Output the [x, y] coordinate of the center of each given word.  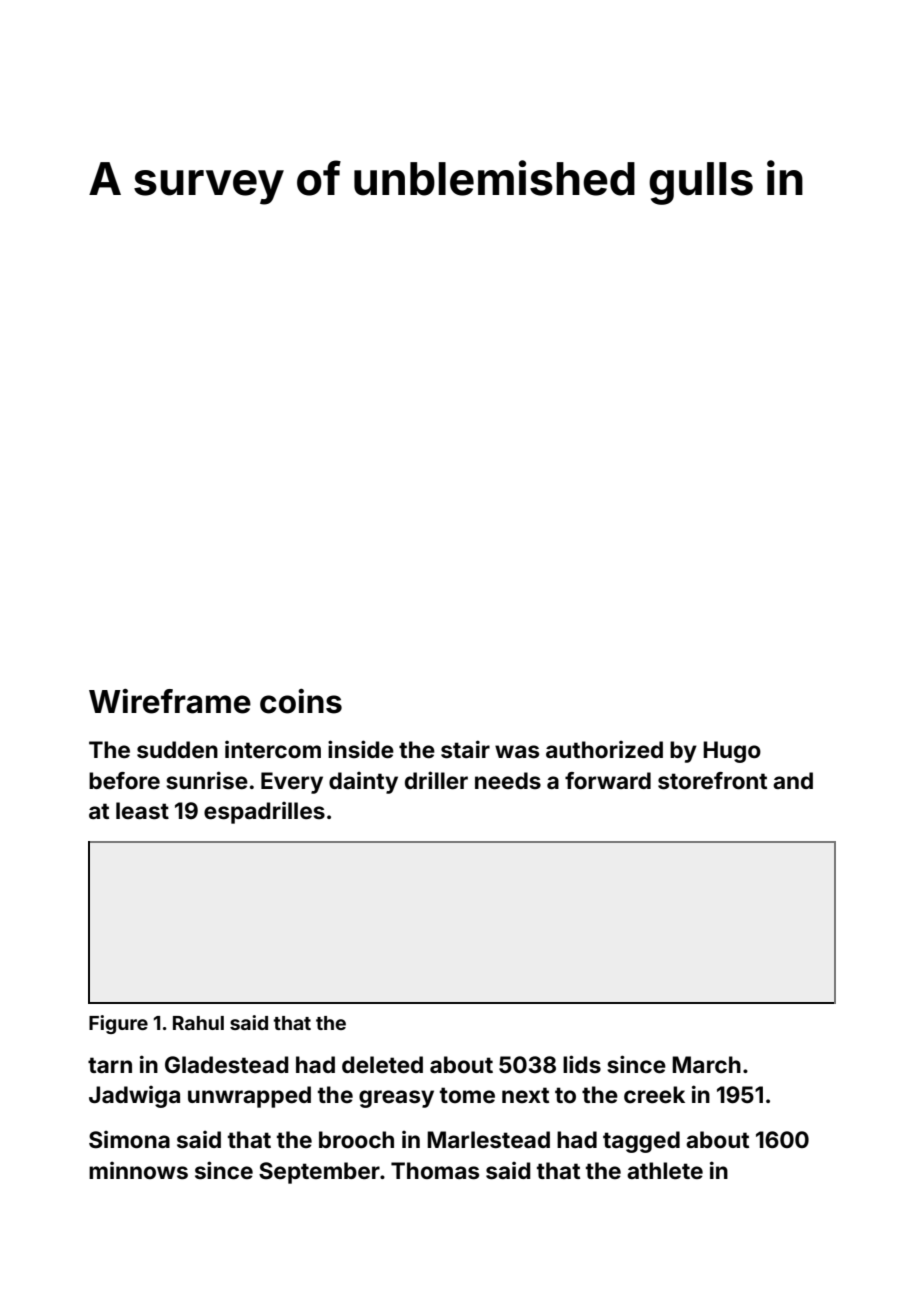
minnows [138, 1171]
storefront [712, 781]
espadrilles [264, 813]
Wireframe [170, 701]
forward [608, 781]
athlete [665, 1171]
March [706, 1065]
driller [436, 780]
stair [465, 749]
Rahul [198, 1023]
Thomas [435, 1171]
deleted [382, 1065]
